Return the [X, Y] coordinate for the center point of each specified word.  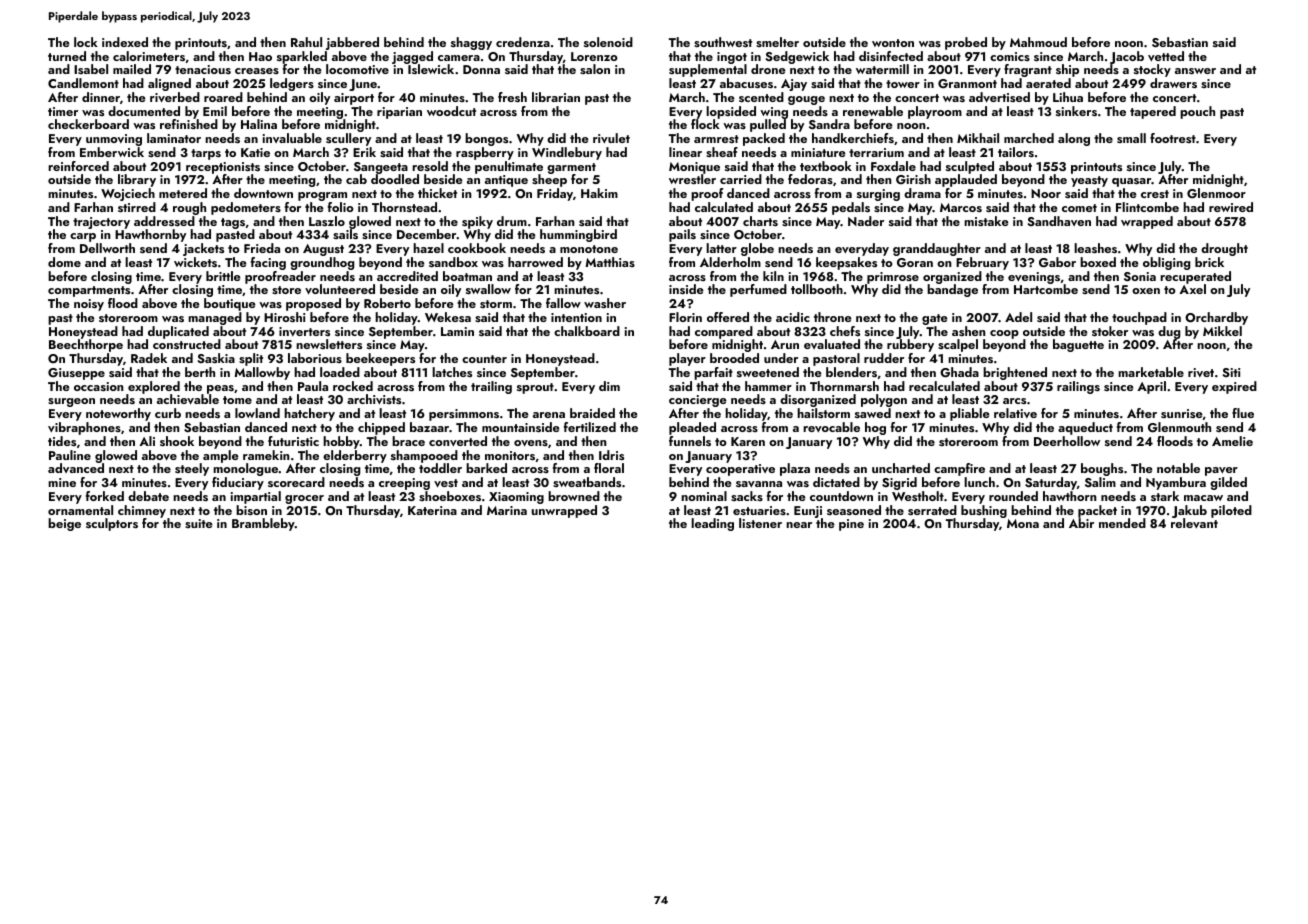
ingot [732, 58]
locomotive [357, 69]
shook [177, 441]
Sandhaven [1059, 221]
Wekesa [448, 317]
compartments [89, 291]
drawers [1173, 83]
